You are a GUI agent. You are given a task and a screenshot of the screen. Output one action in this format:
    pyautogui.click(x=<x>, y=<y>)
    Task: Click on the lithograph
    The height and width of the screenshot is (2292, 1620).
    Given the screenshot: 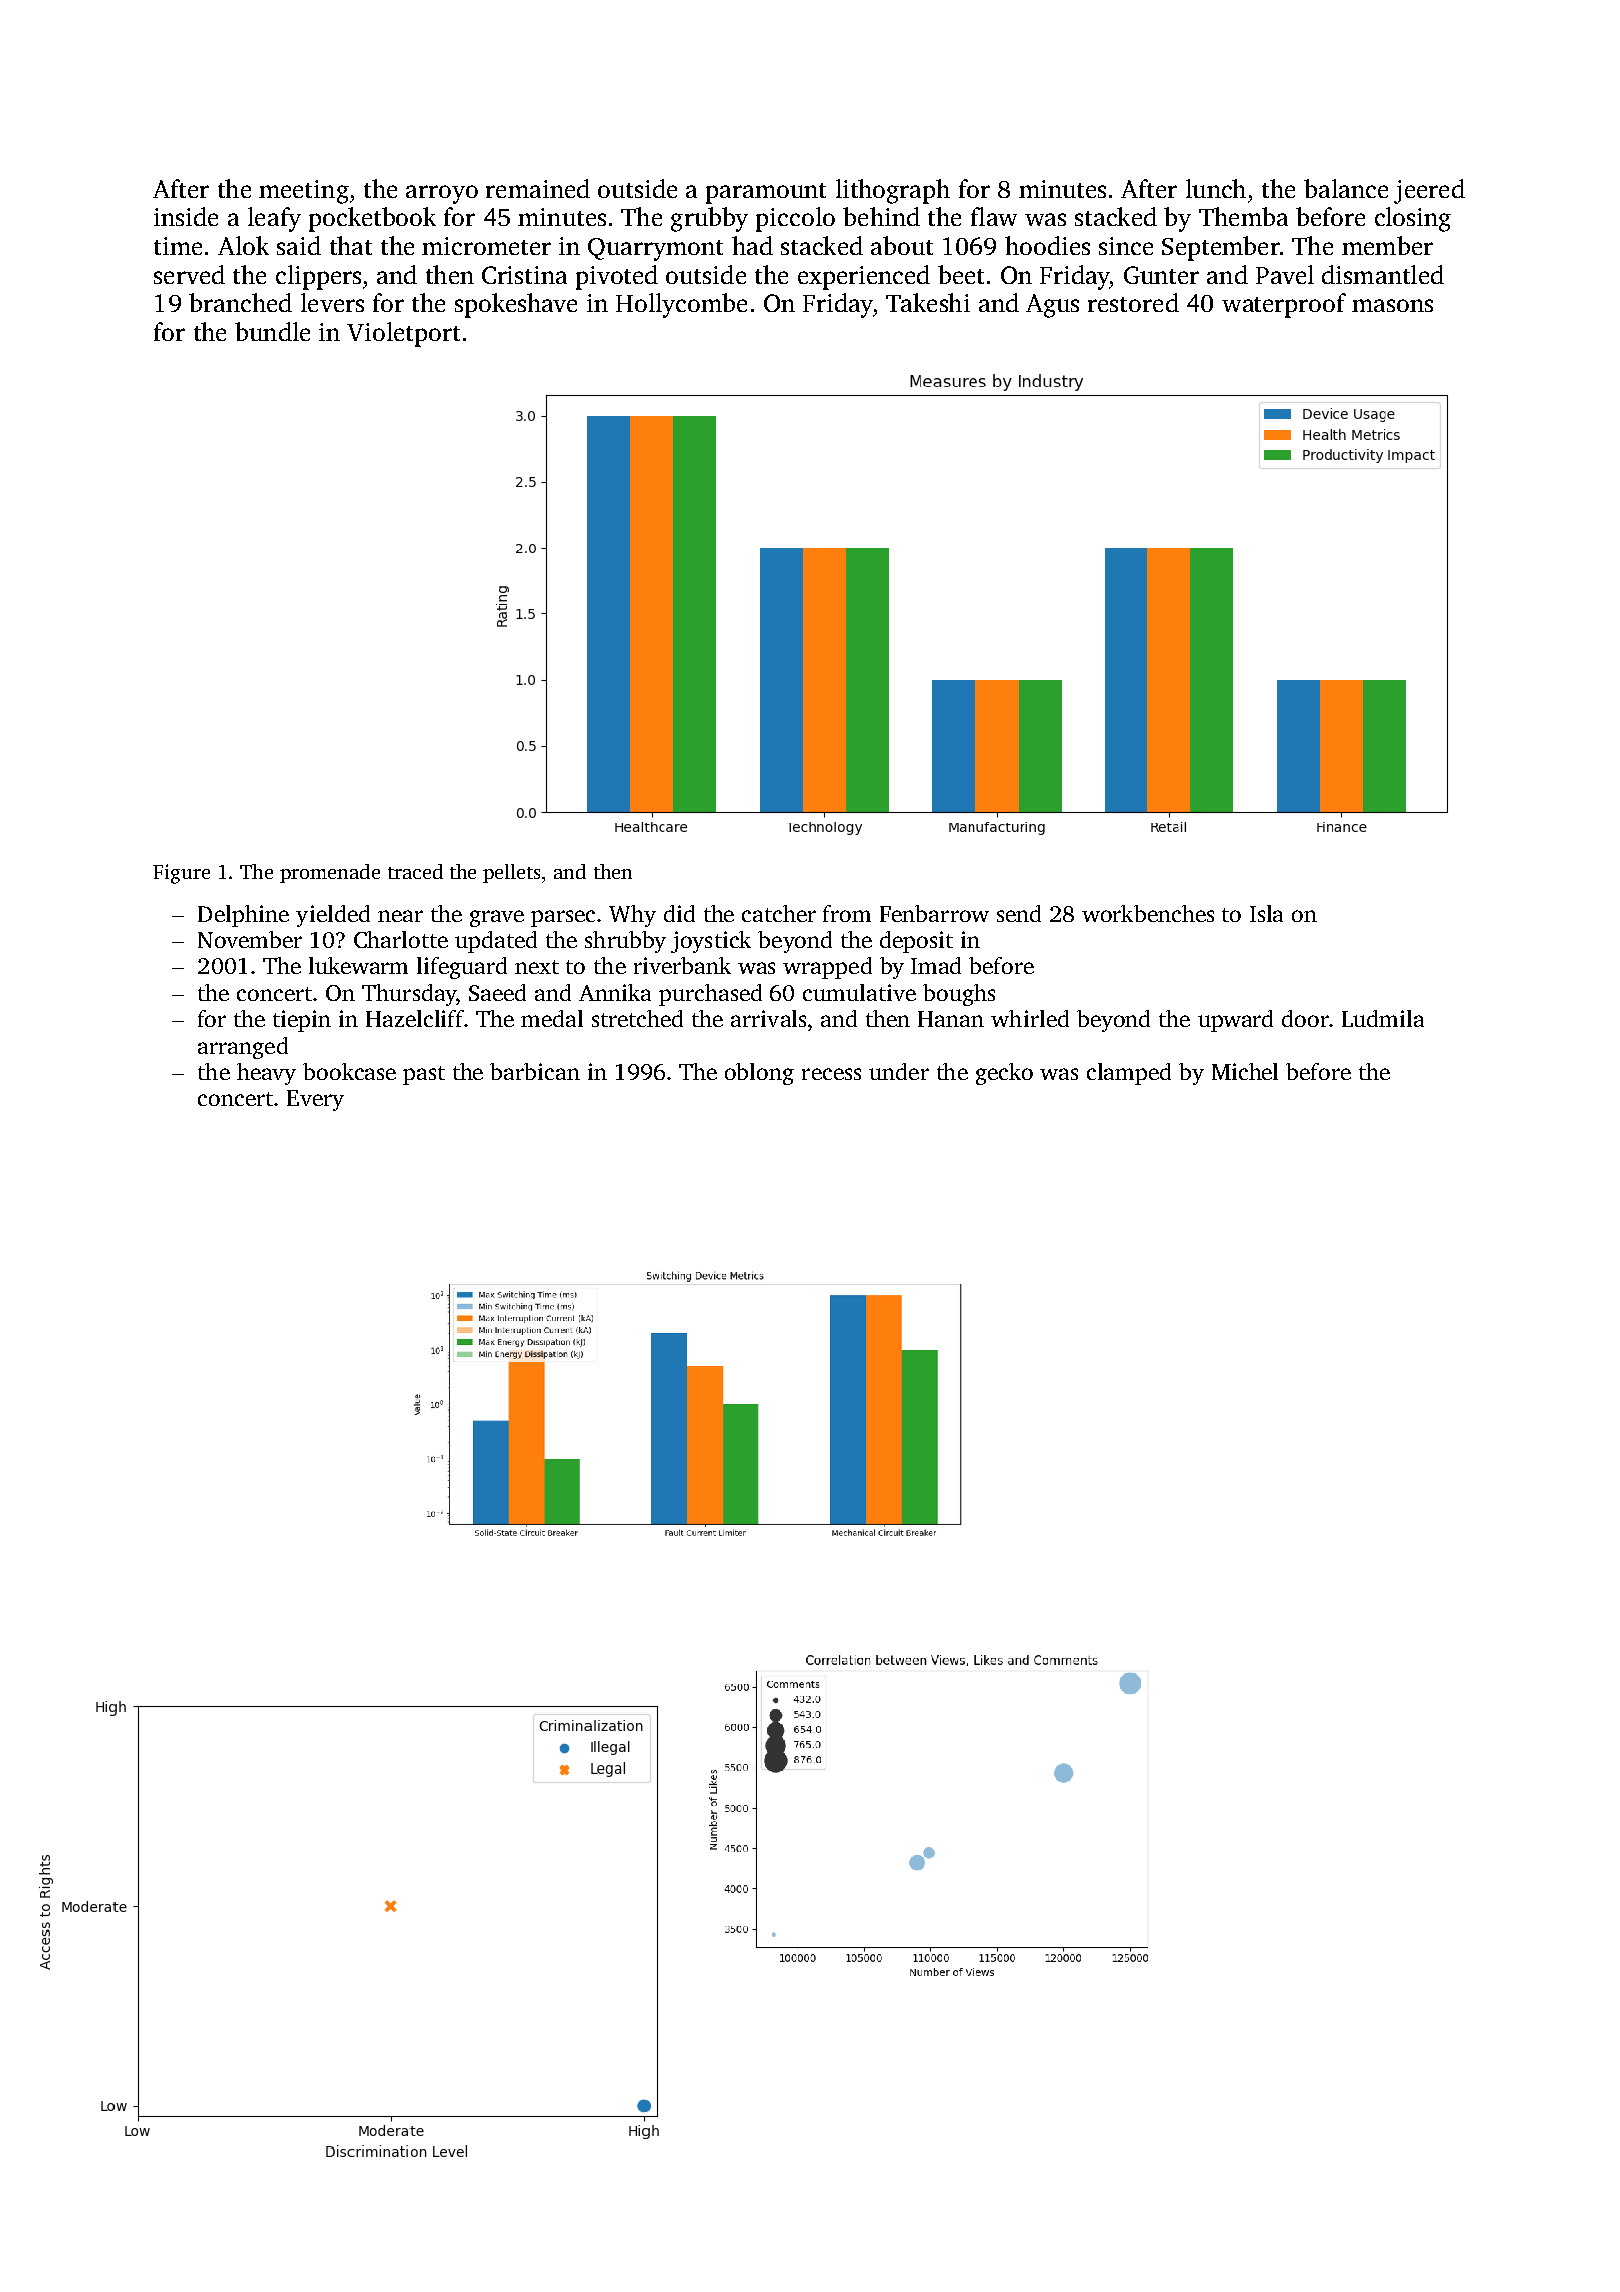 What is the action you would take?
    pyautogui.click(x=893, y=191)
